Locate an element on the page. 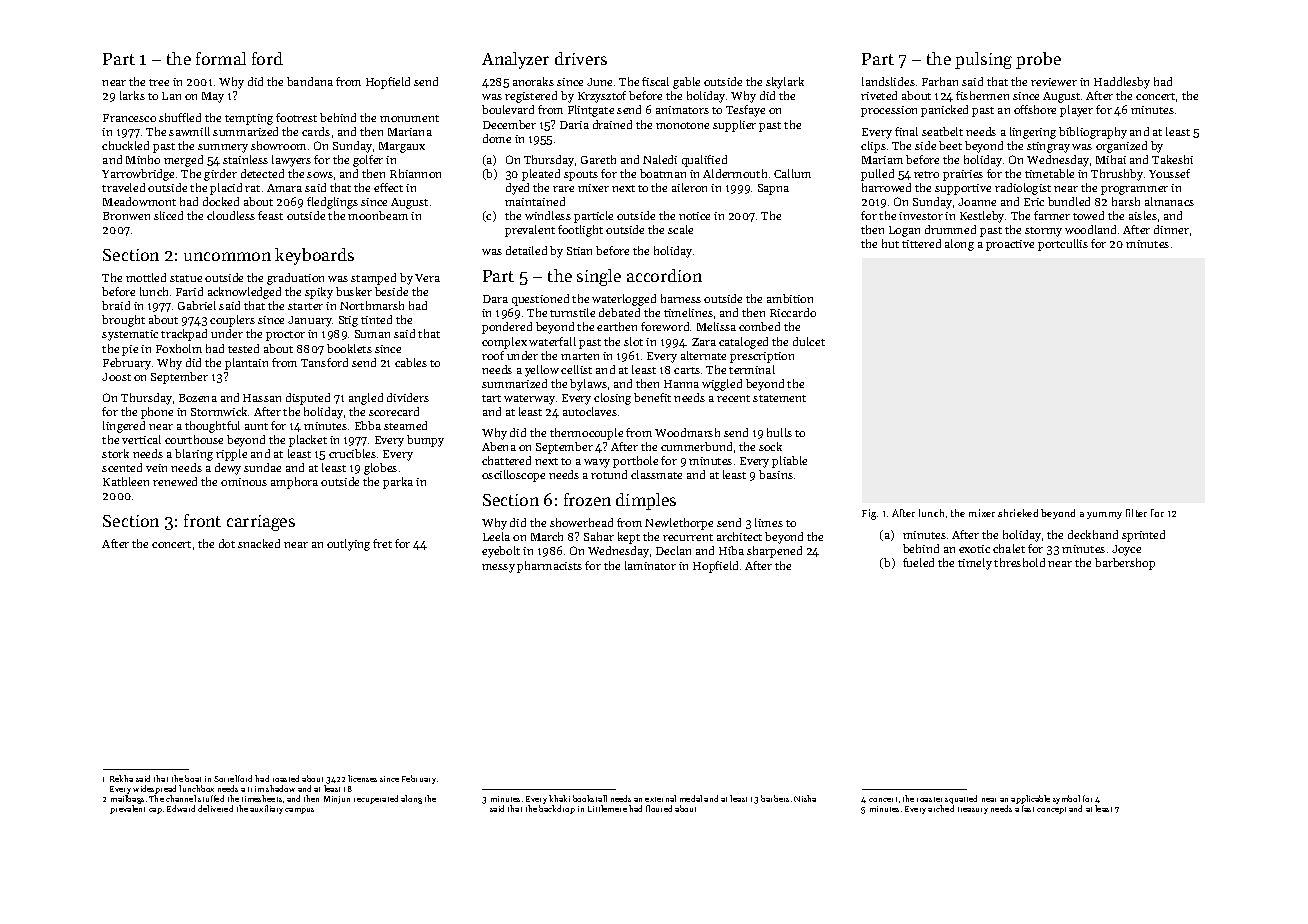 This image has height=924, width=1308. dot is located at coordinates (227, 543).
